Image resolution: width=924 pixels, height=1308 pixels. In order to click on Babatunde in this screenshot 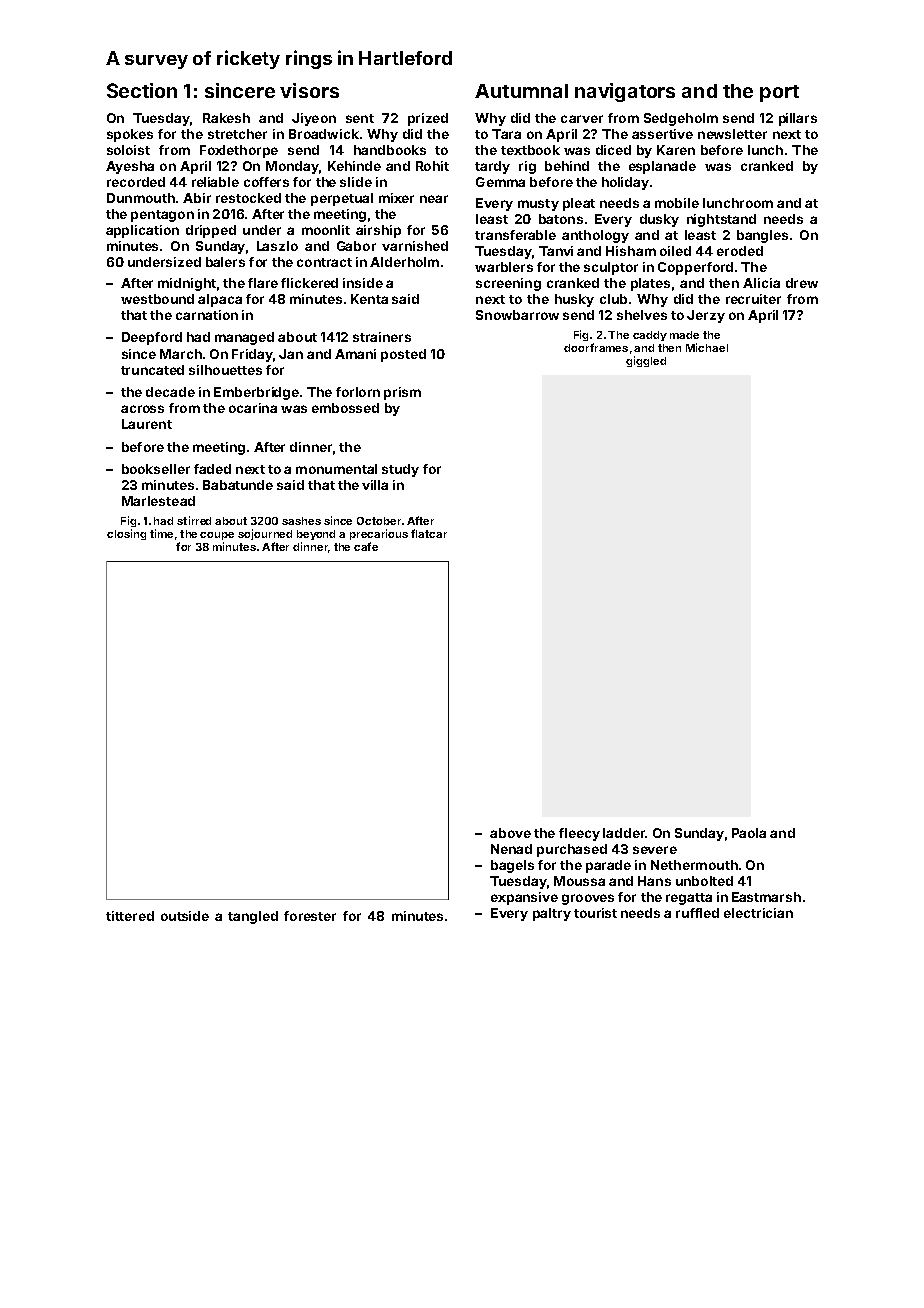, I will do `click(238, 485)`.
